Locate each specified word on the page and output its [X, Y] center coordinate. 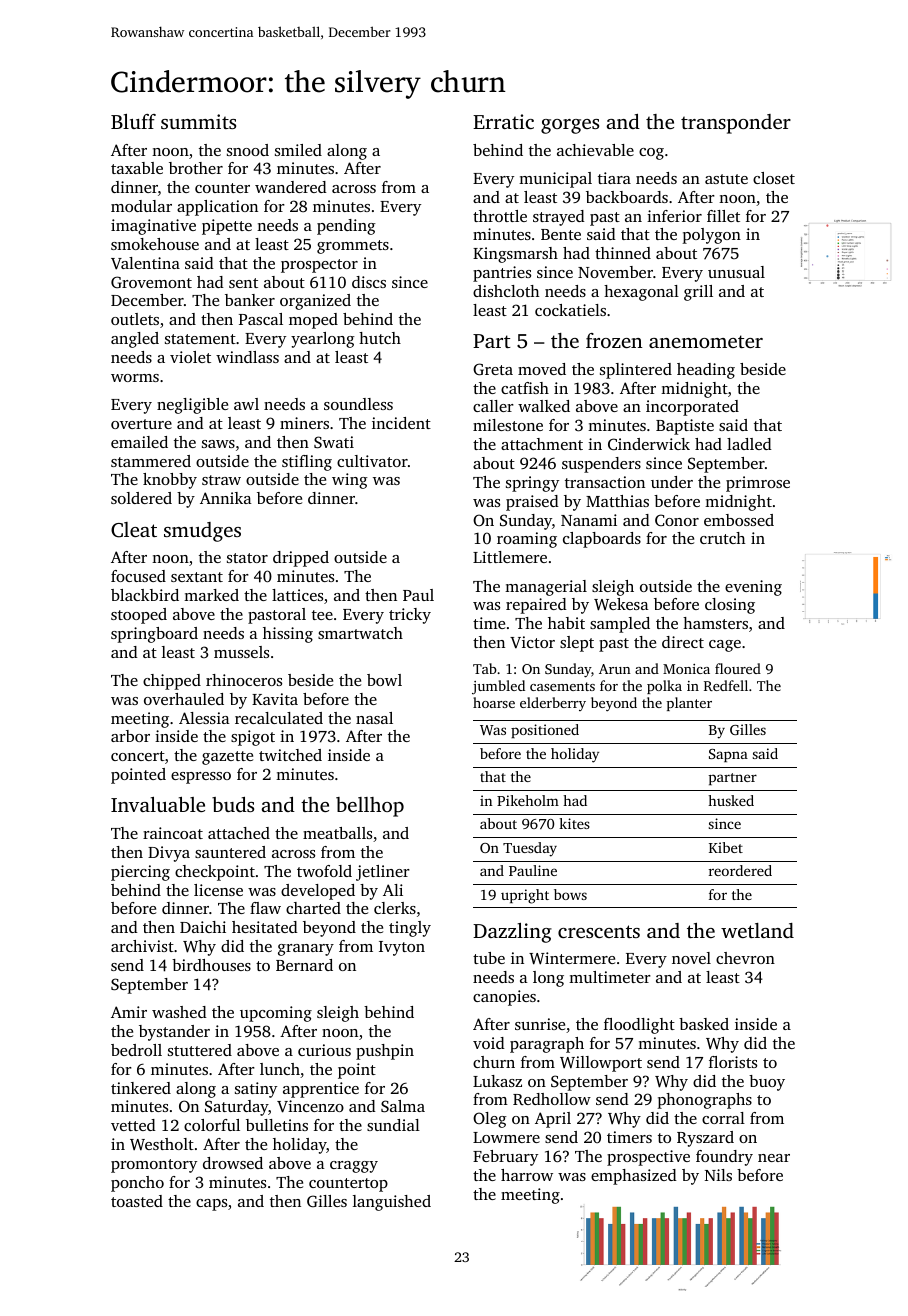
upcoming [276, 1014]
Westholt [162, 1144]
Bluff [133, 121]
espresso [201, 778]
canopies [504, 998]
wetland [757, 930]
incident [401, 423]
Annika [226, 498]
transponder [736, 124]
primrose [758, 484]
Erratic [503, 121]
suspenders [601, 465]
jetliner [383, 873]
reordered [740, 870]
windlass [247, 357]
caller [493, 406]
